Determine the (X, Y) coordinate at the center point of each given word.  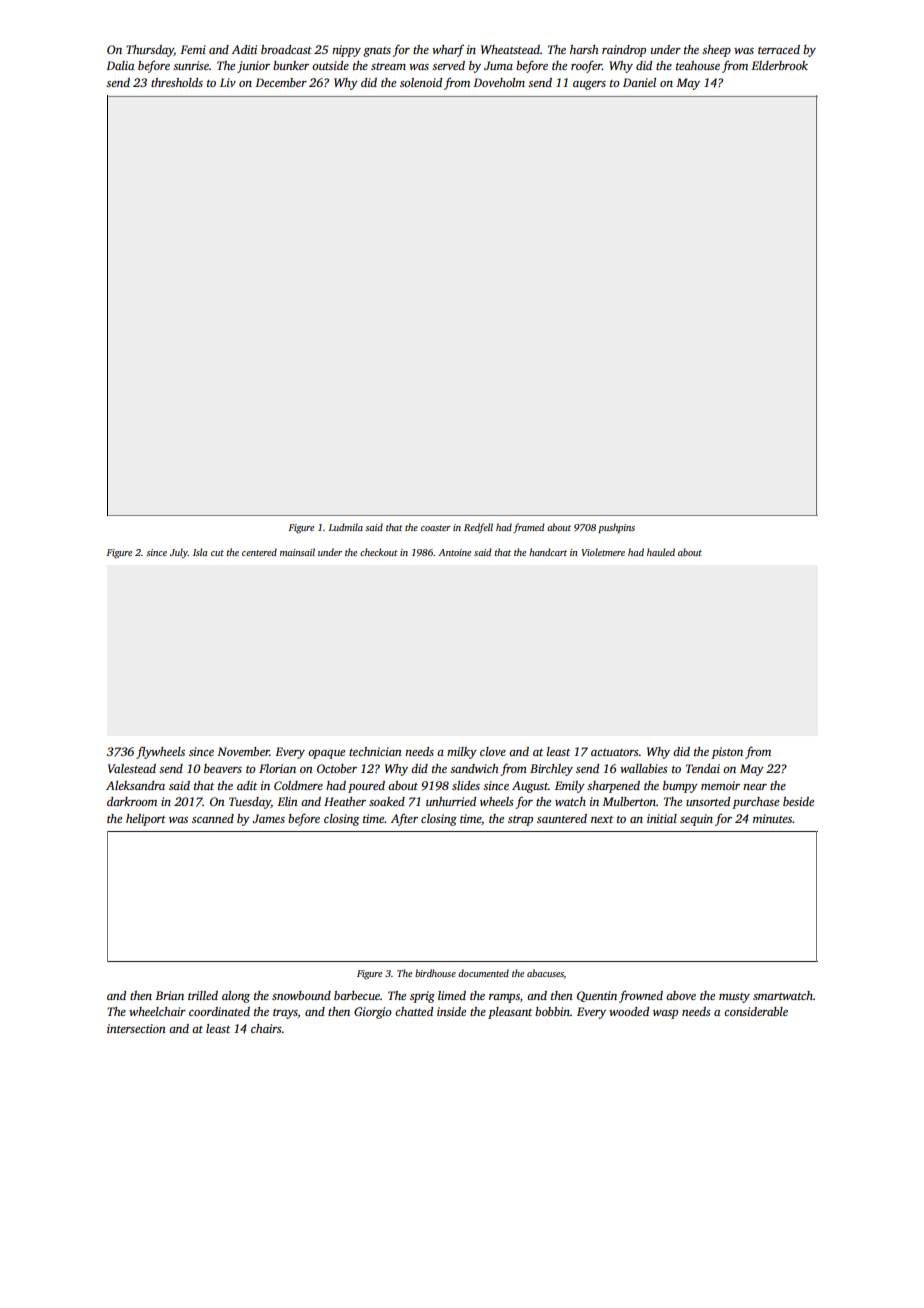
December (281, 82)
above (681, 995)
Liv (228, 82)
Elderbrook (779, 65)
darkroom (132, 801)
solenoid (421, 82)
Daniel (639, 82)
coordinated (219, 1011)
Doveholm (499, 82)
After (404, 820)
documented (483, 973)
